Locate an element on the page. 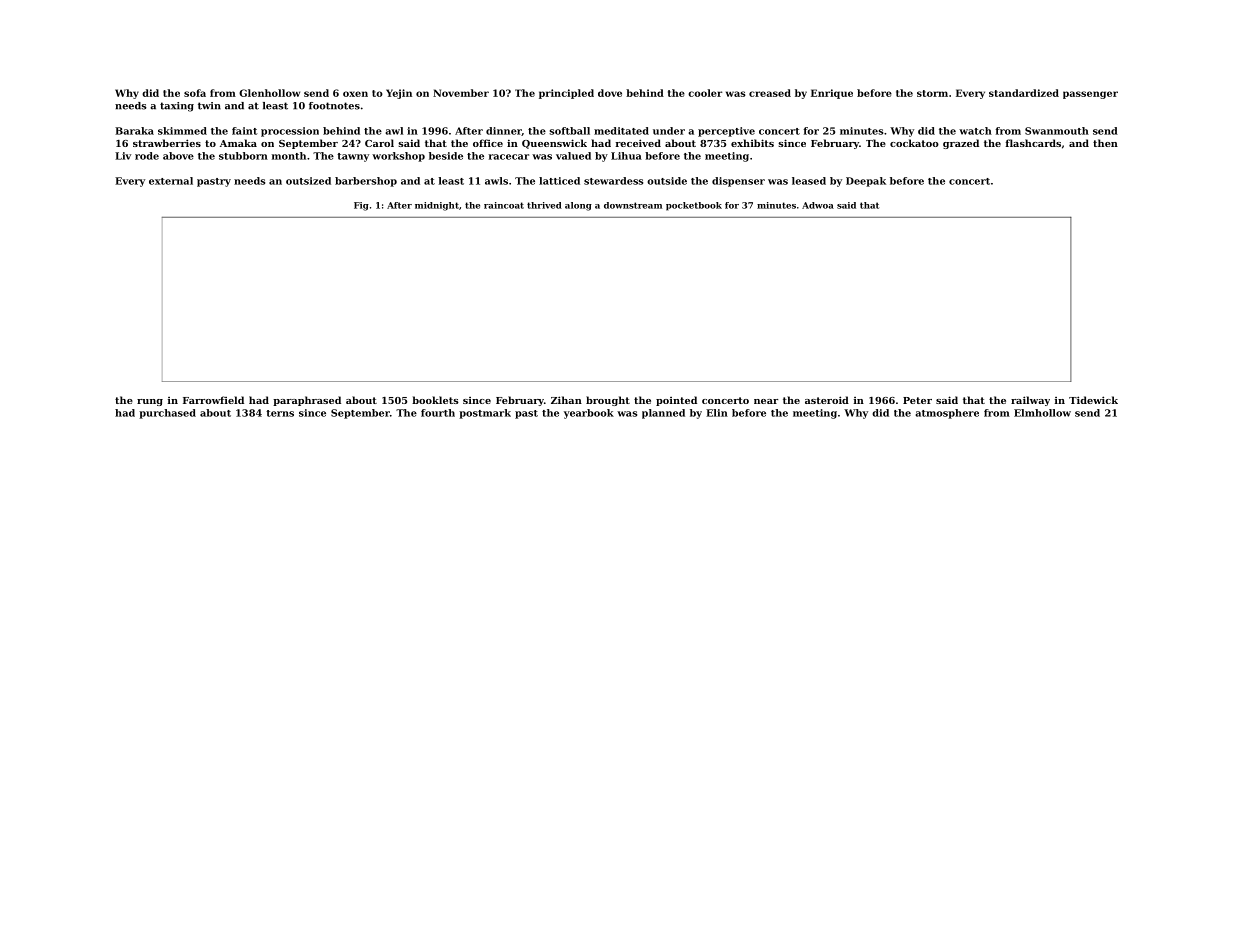 The image size is (1233, 952). external is located at coordinates (171, 181).
